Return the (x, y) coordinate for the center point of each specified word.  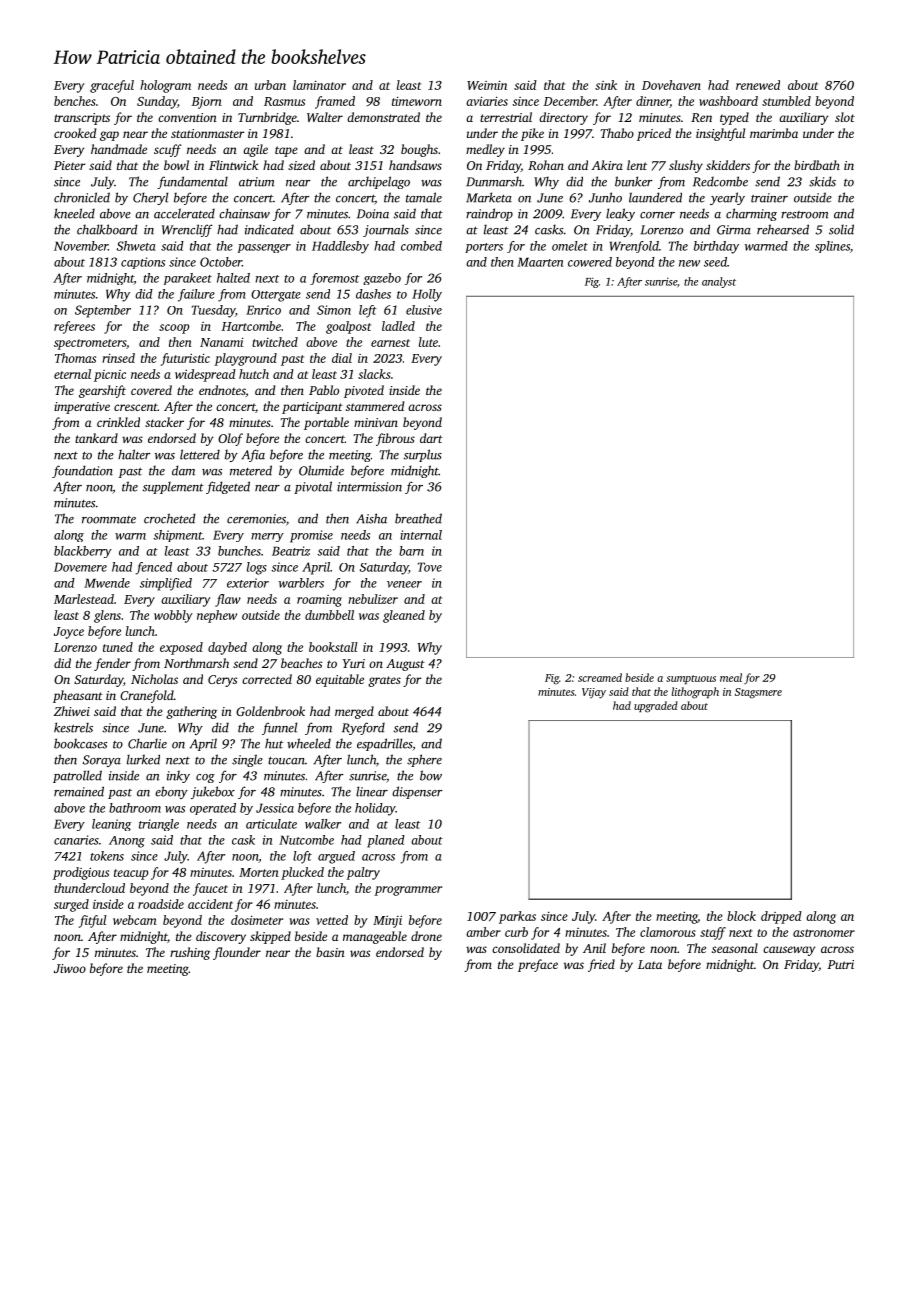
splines (832, 247)
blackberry (83, 552)
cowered (590, 262)
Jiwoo (70, 968)
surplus (423, 455)
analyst (719, 282)
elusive (424, 310)
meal (731, 677)
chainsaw (244, 213)
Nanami (222, 342)
